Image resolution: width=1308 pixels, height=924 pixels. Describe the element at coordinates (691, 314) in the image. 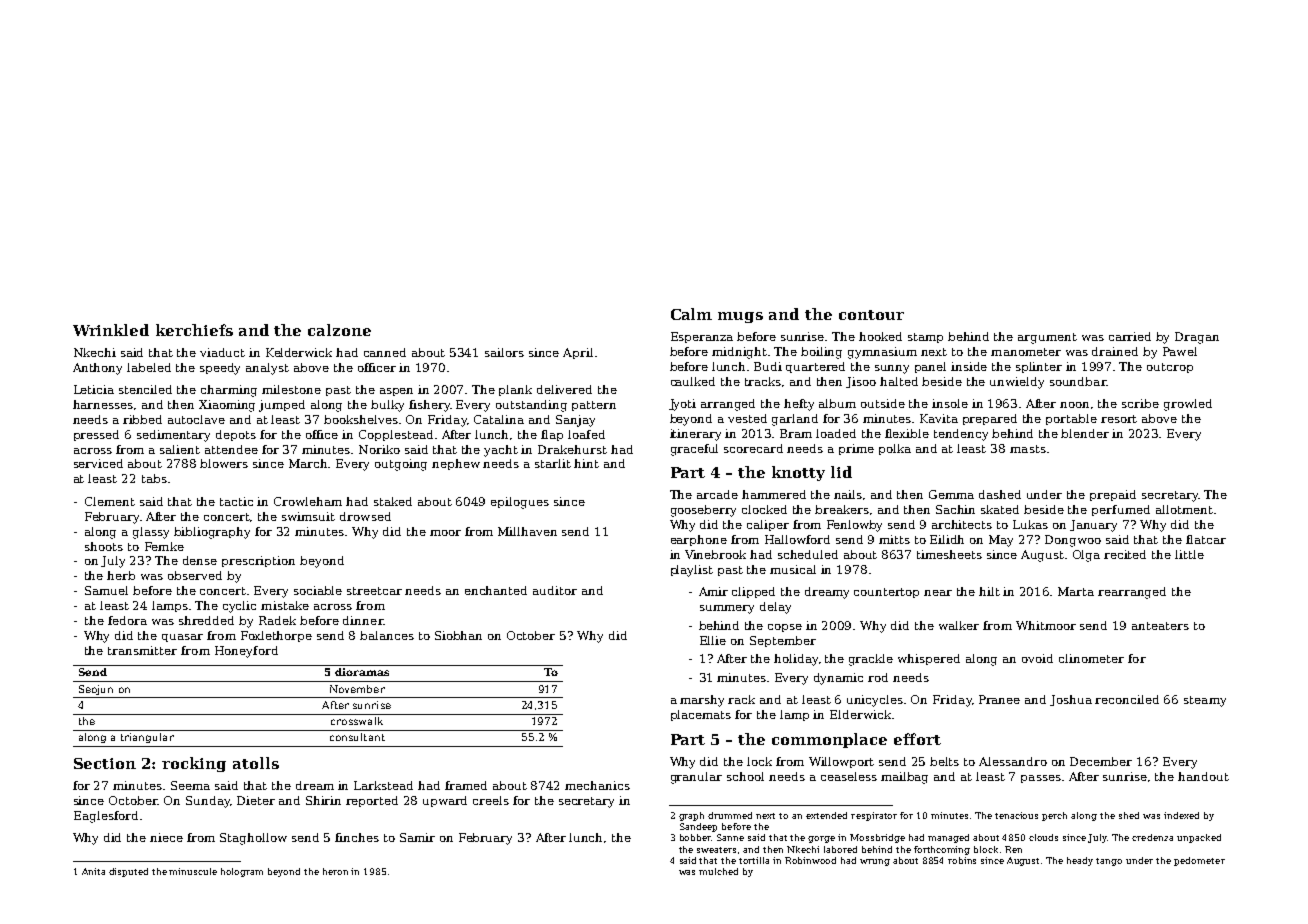

I see `Calm` at that location.
